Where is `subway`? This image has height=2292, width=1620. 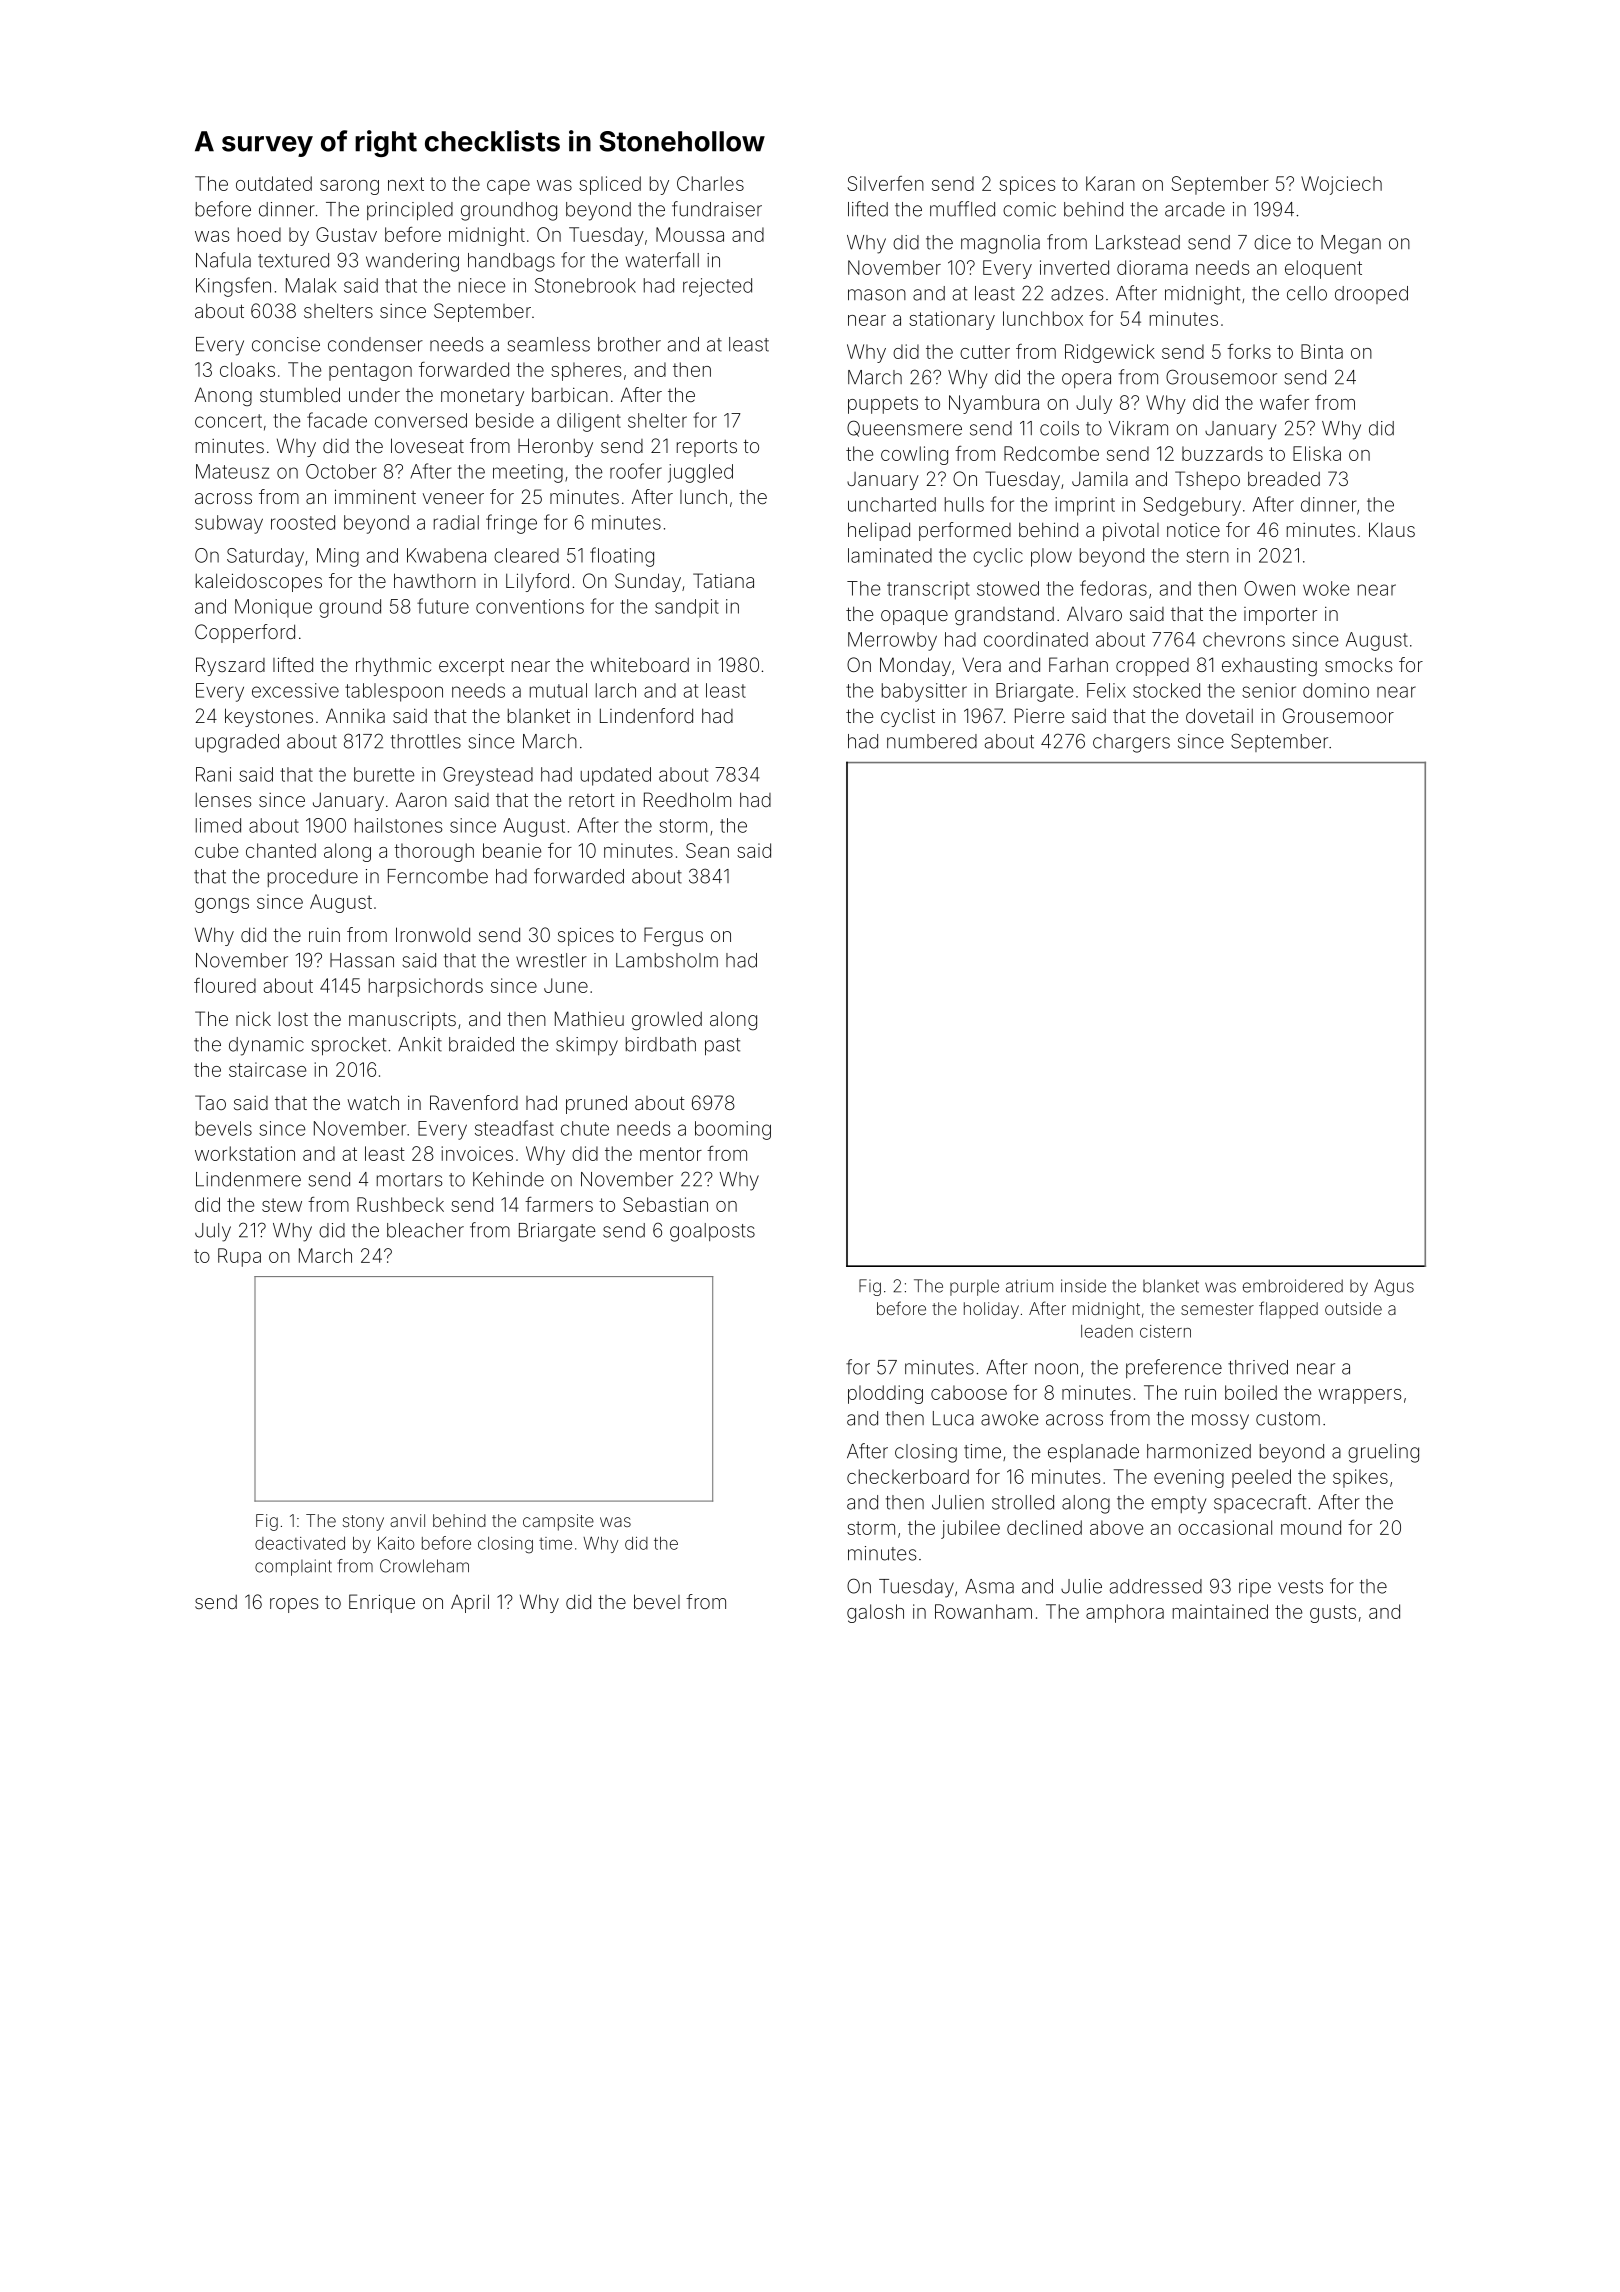
subway is located at coordinates (229, 524).
